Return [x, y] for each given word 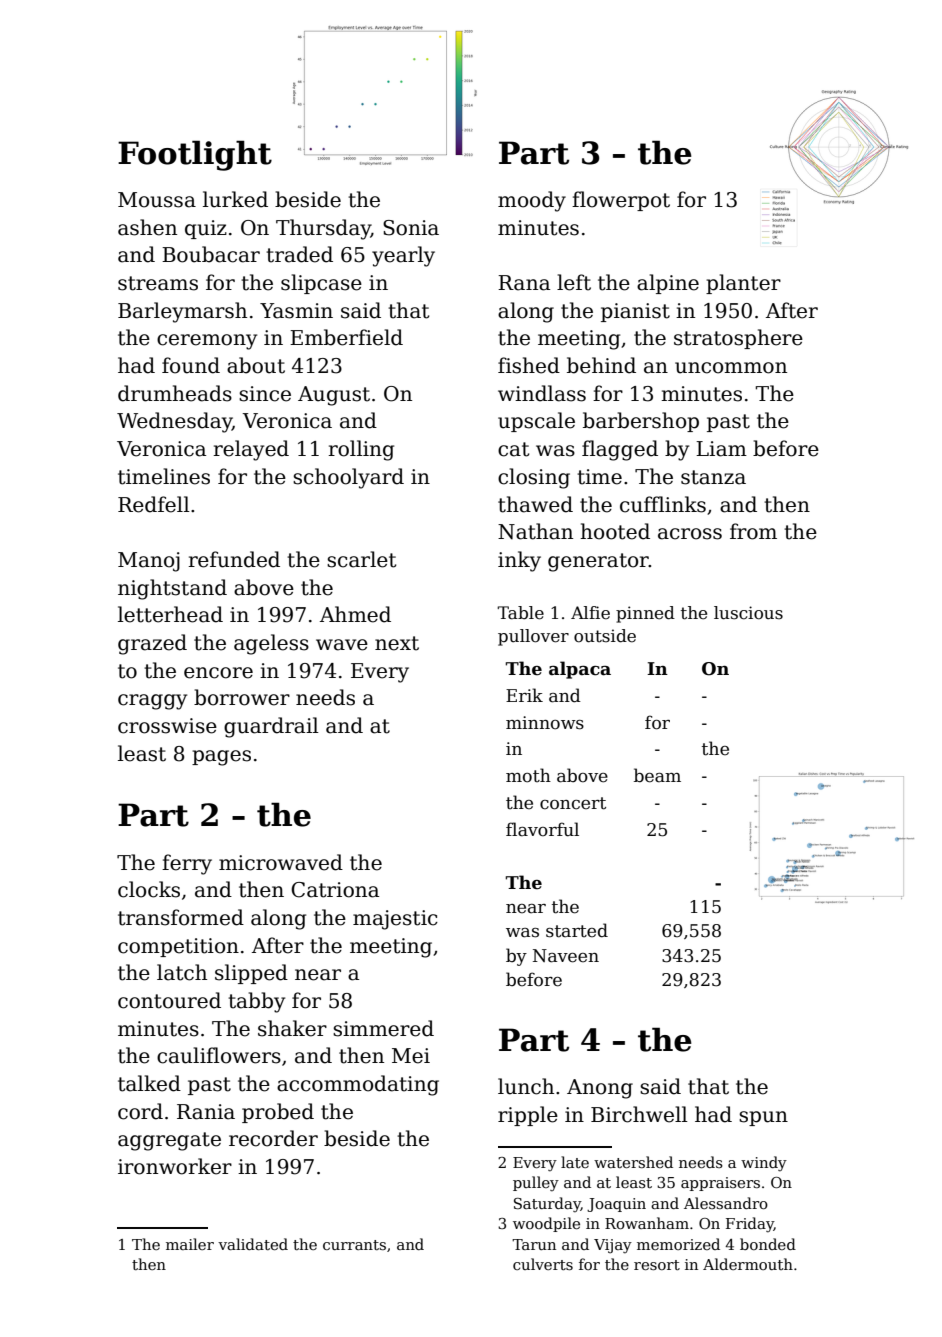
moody [532, 201]
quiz [206, 229]
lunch [526, 1086]
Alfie [590, 613]
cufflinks [663, 504]
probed [278, 1113]
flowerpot [621, 201]
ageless [271, 644]
